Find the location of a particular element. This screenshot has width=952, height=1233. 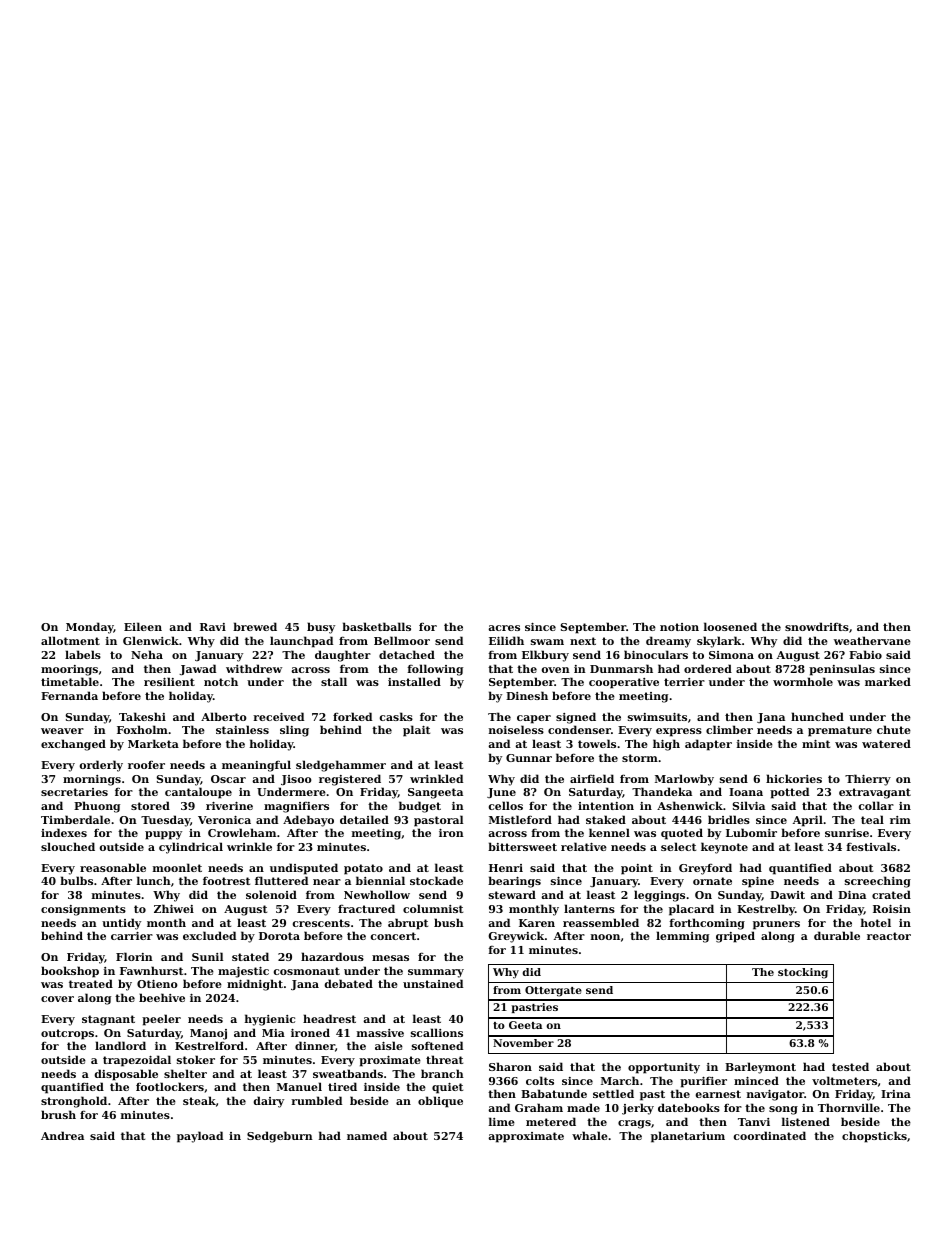

November is located at coordinates (523, 1043).
